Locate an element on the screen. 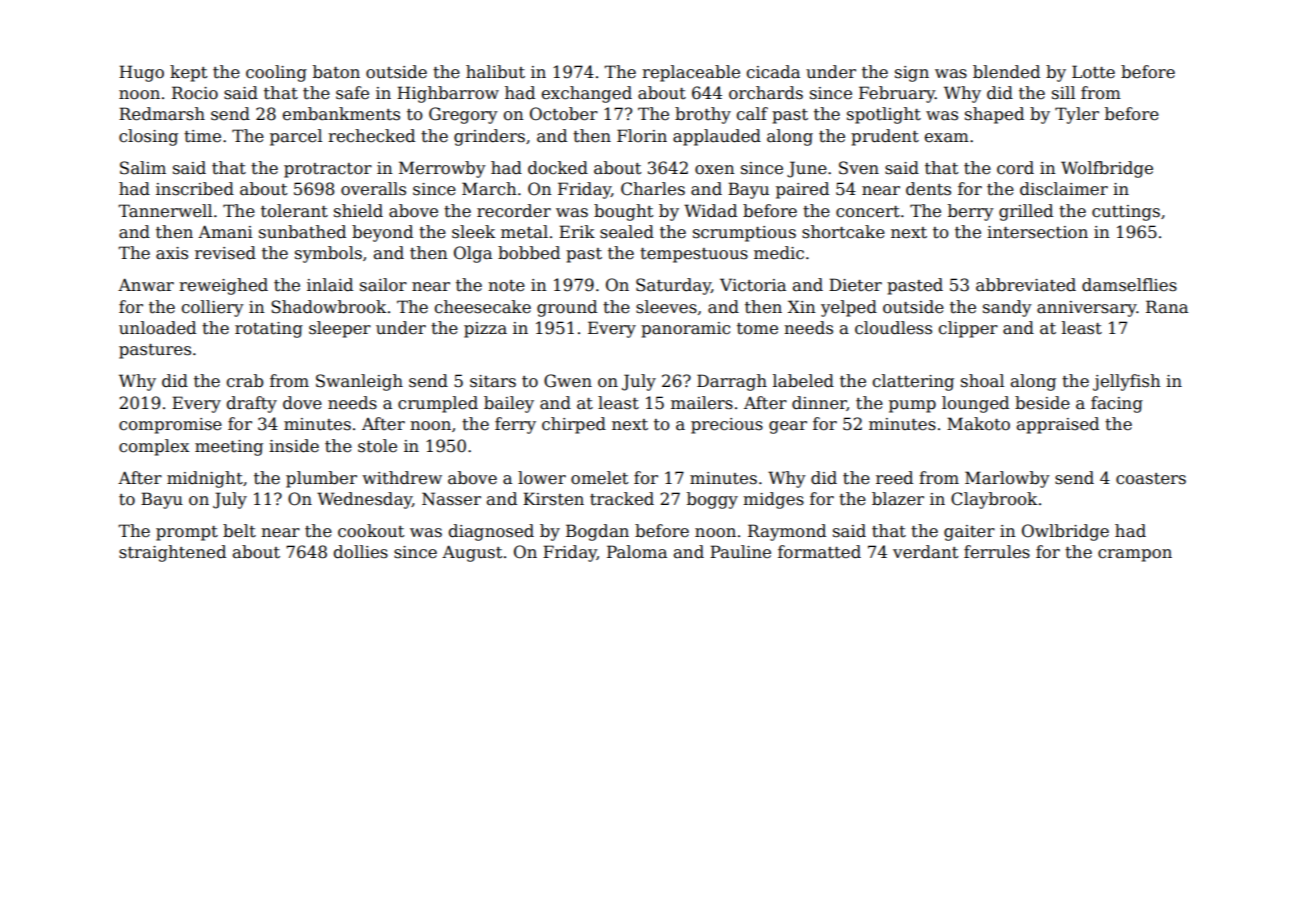  blended is located at coordinates (1006, 72).
